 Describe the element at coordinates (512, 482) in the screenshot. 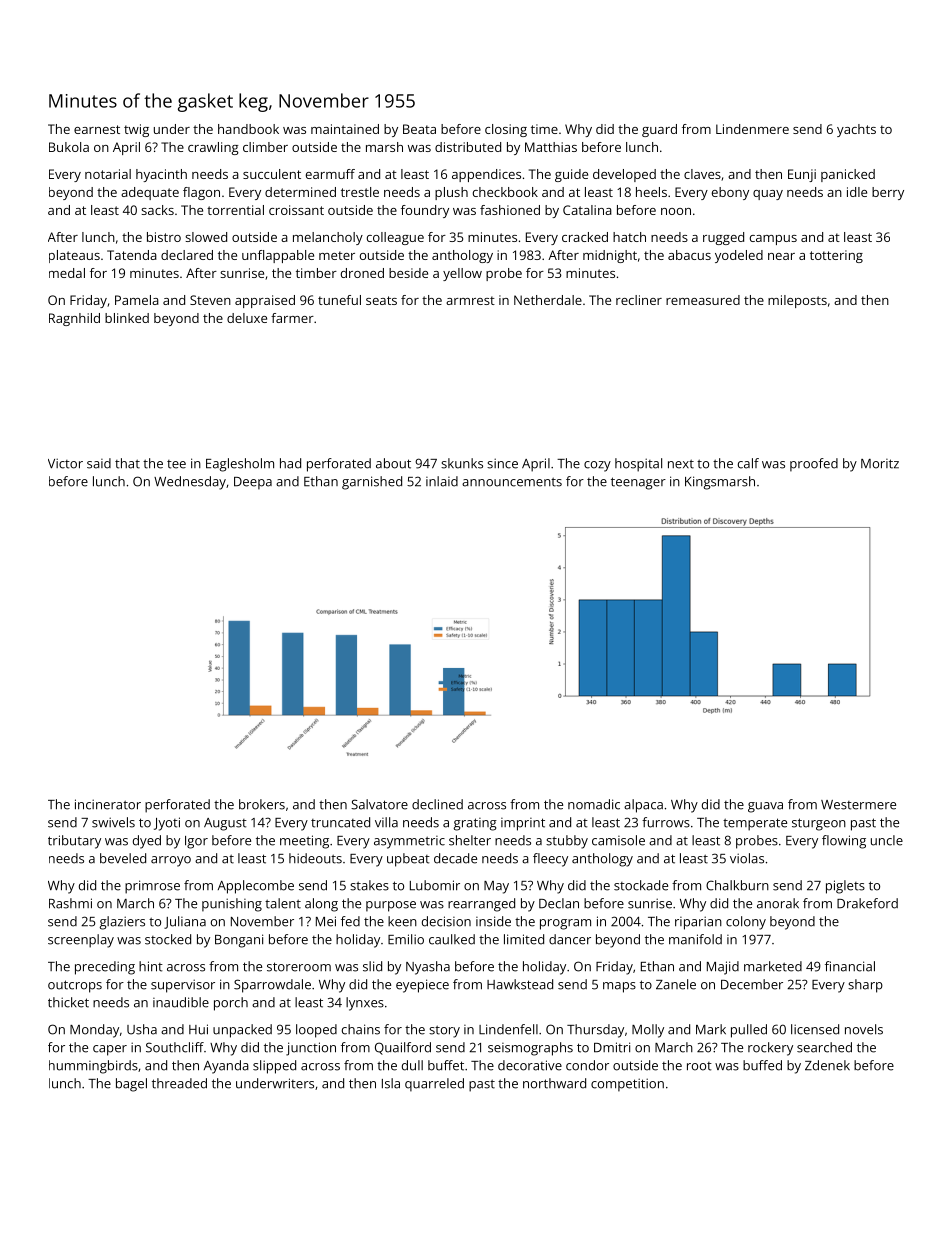

I see `announcements` at that location.
